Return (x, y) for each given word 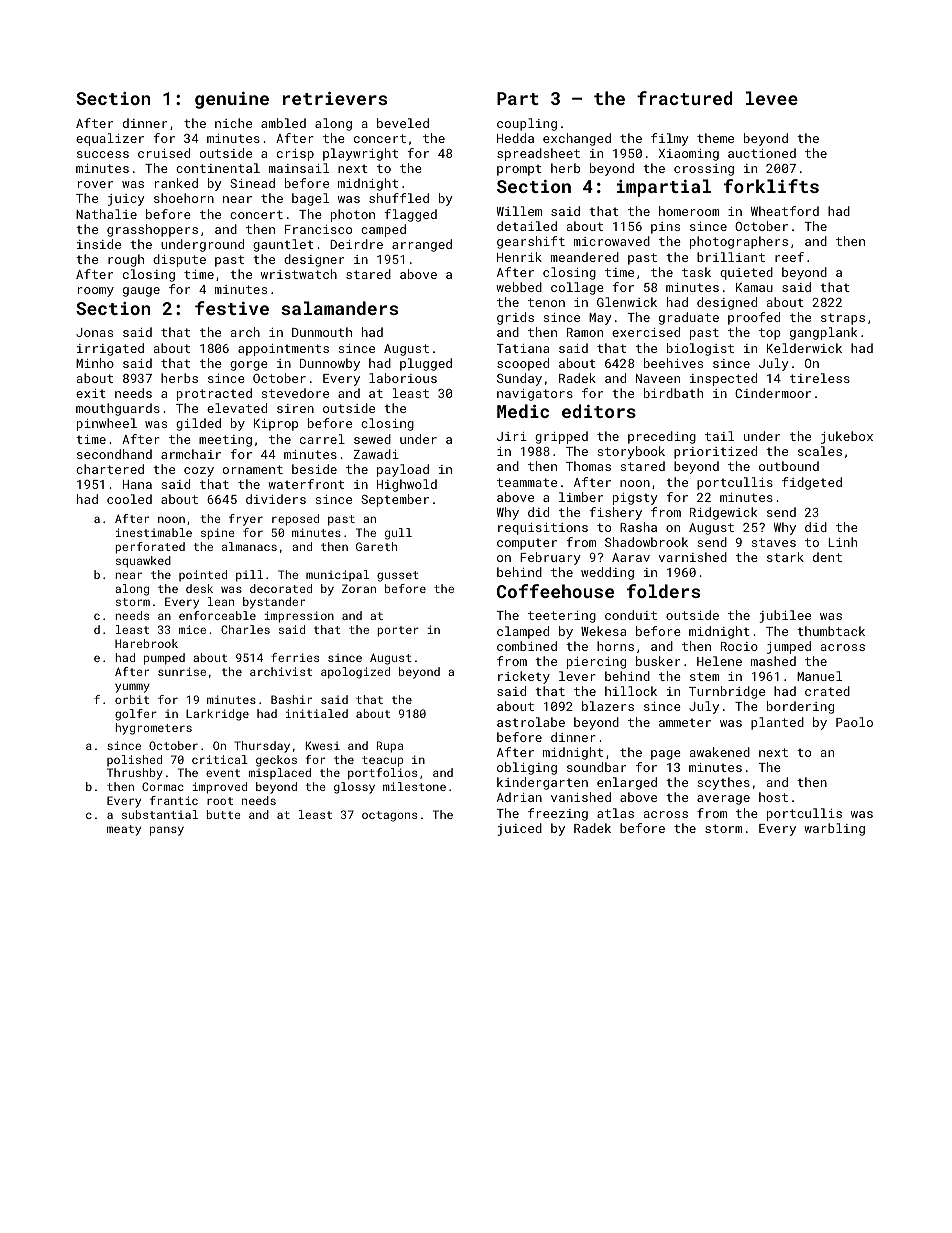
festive (232, 308)
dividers (276, 499)
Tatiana (523, 348)
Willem (519, 211)
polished (134, 760)
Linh (842, 542)
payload (403, 470)
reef (789, 257)
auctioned (762, 153)
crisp (295, 155)
